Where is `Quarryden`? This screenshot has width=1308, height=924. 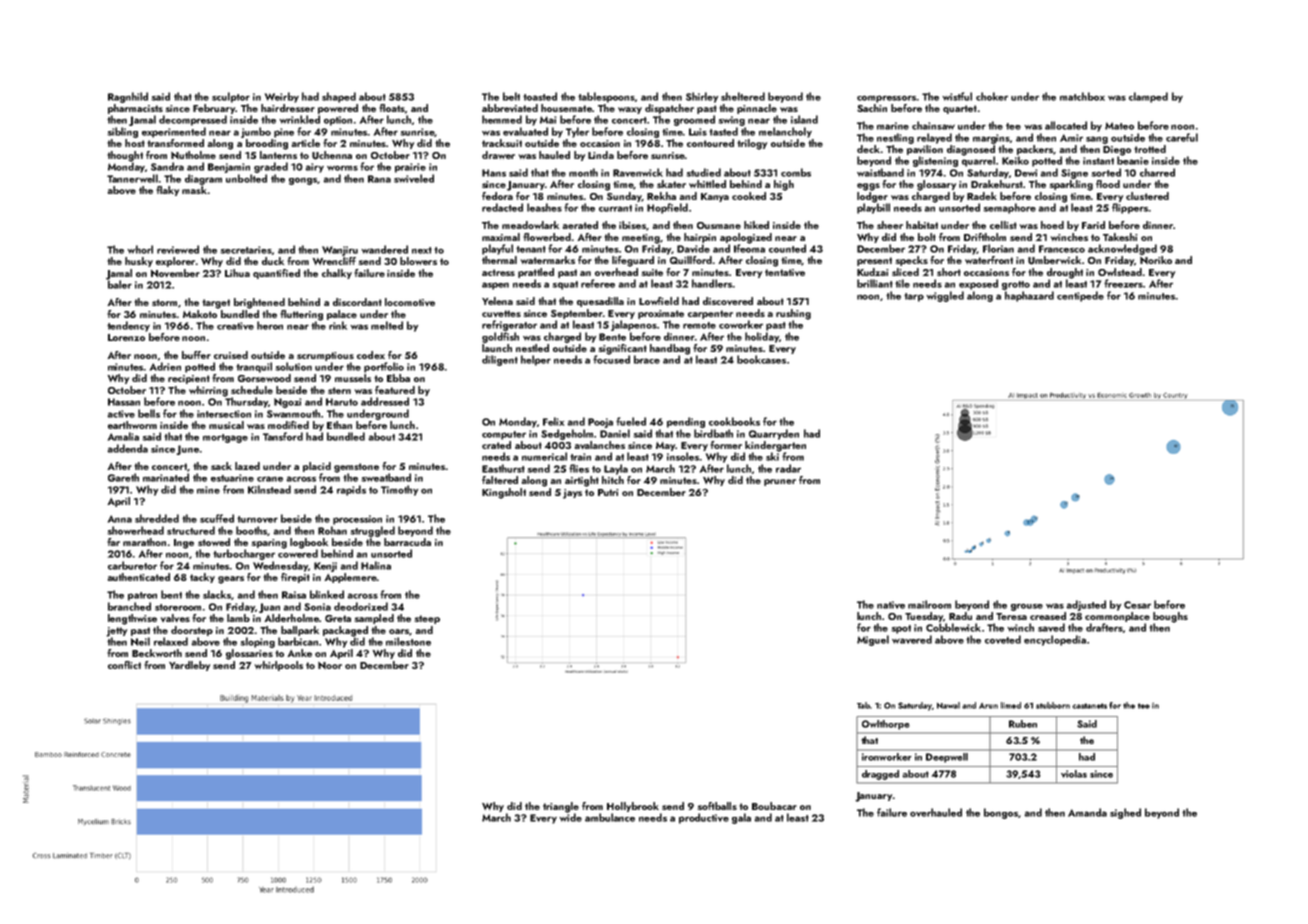 Quarryden is located at coordinates (774, 434).
